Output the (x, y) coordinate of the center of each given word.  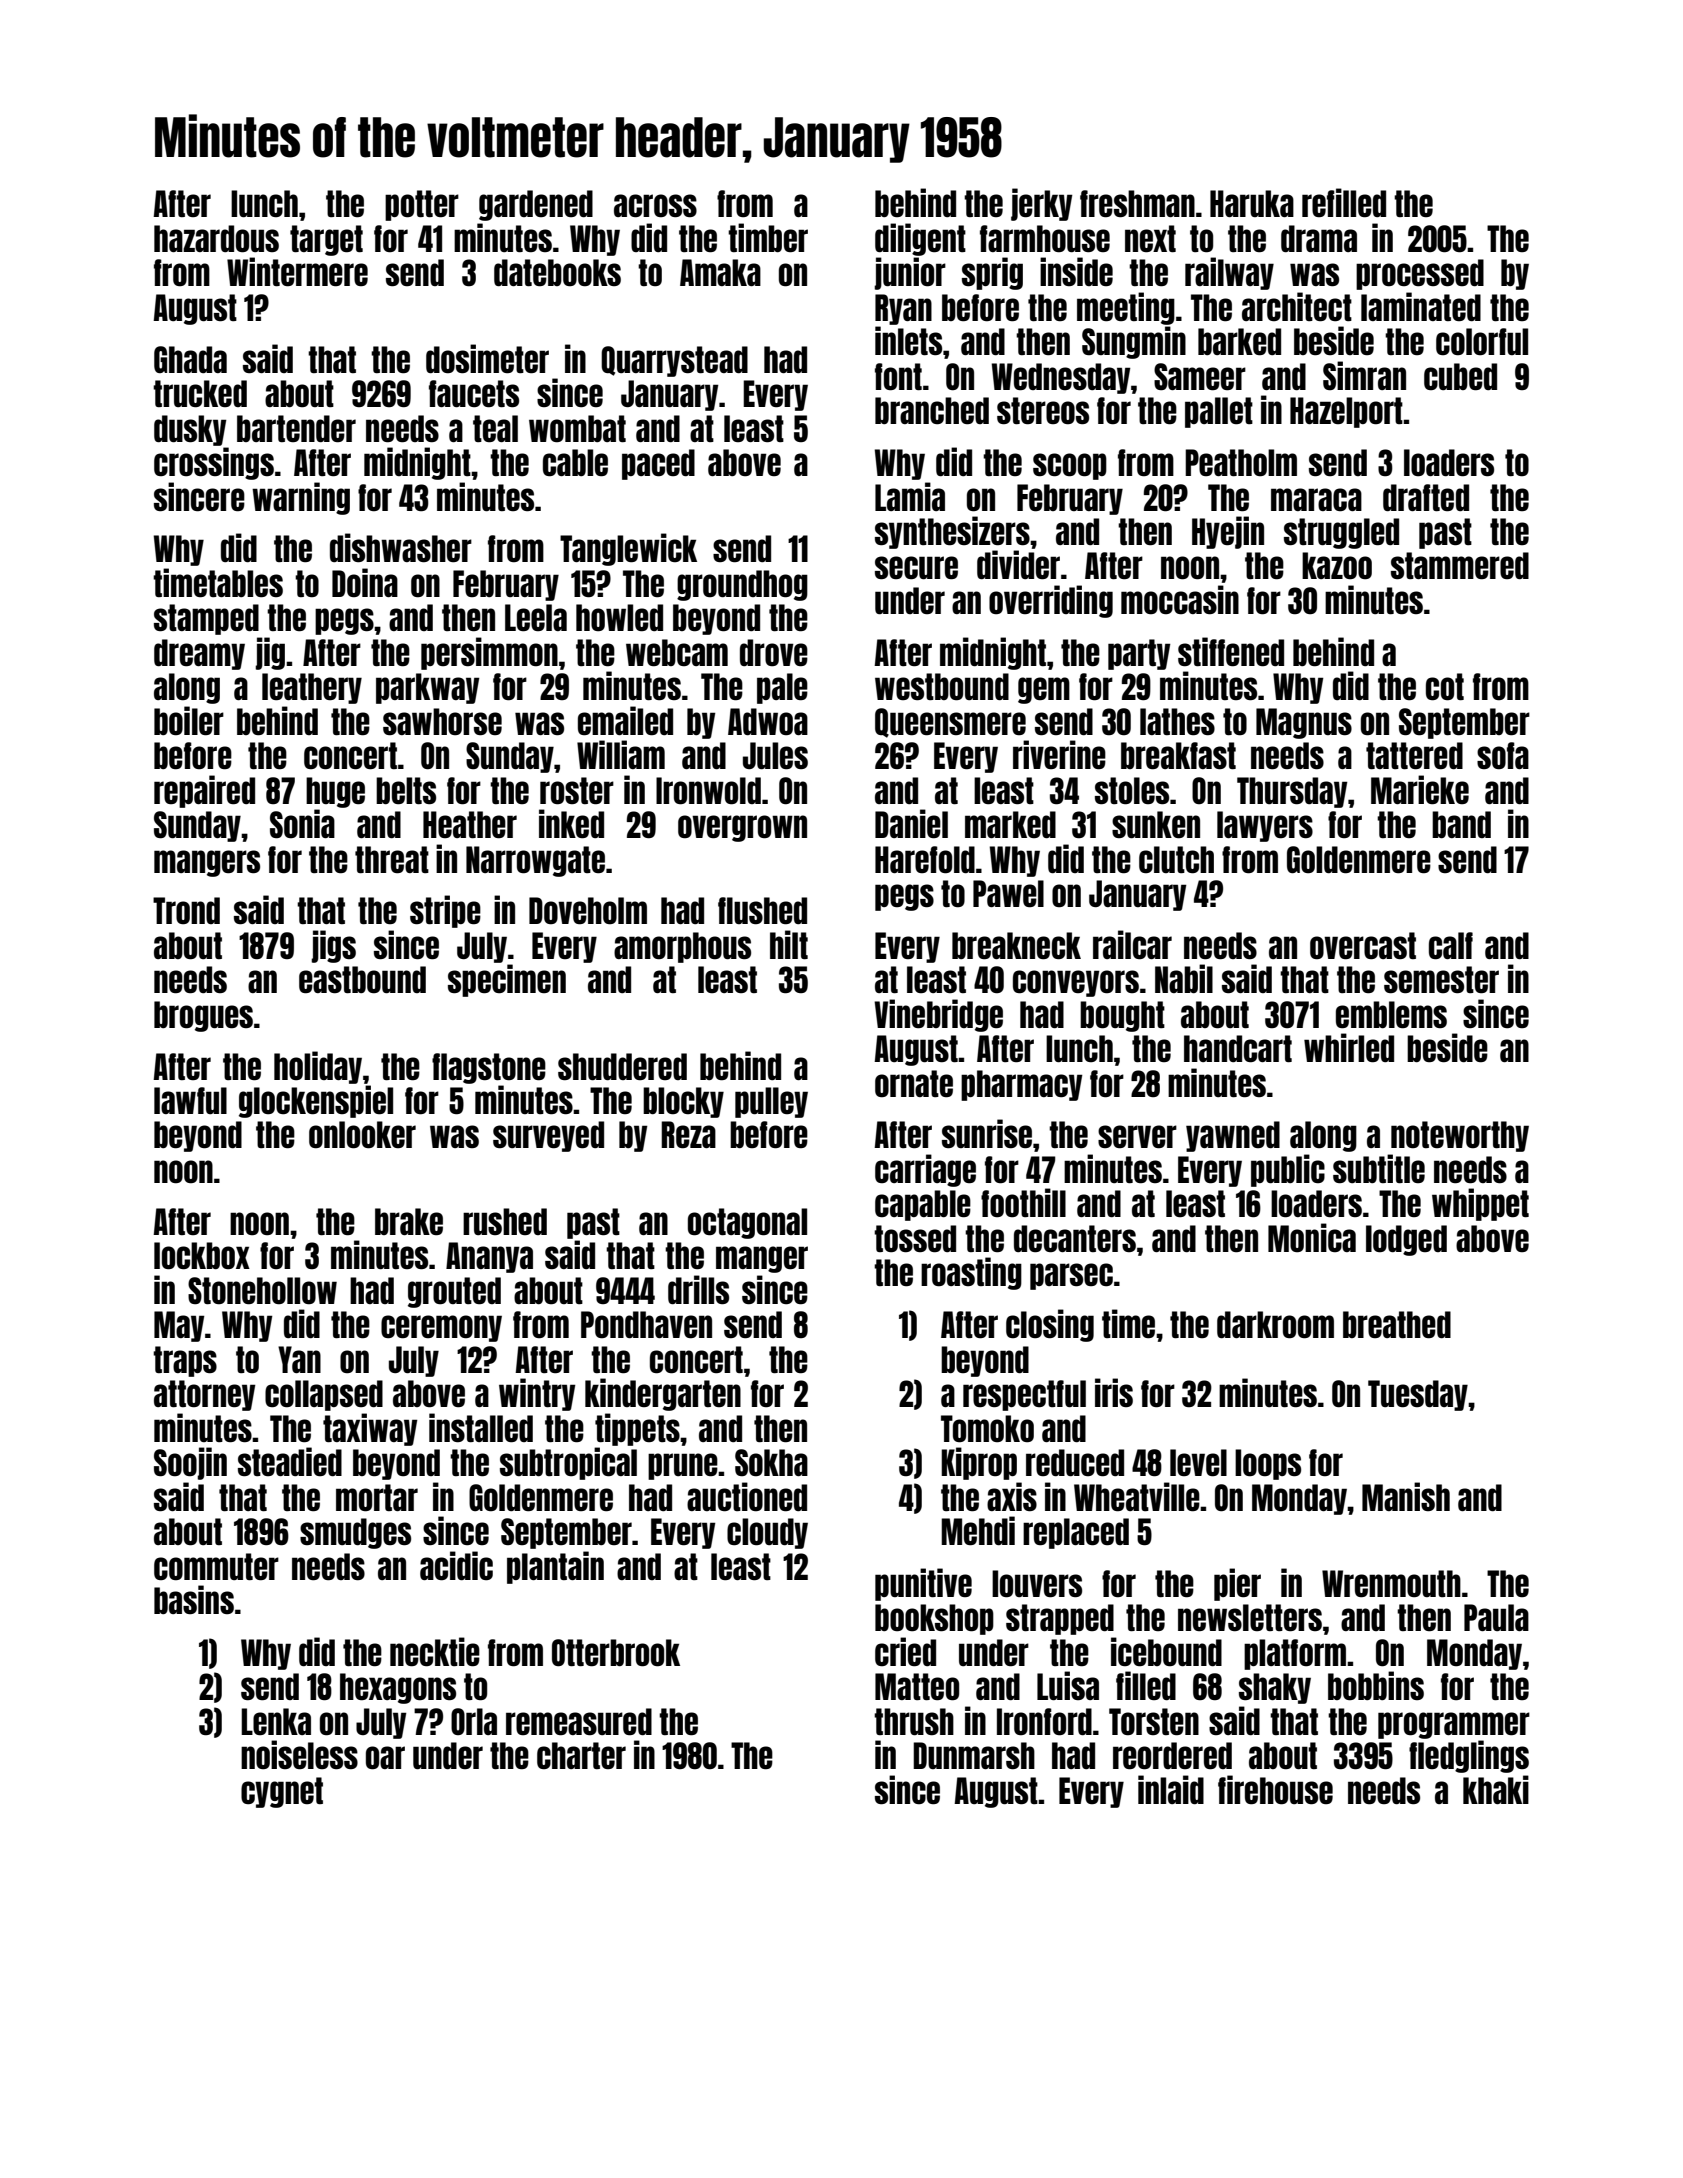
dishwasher (401, 547)
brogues (203, 1016)
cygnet (282, 1792)
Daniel (911, 823)
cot (1445, 687)
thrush (914, 1721)
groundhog (742, 585)
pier (1237, 1584)
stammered (1460, 565)
